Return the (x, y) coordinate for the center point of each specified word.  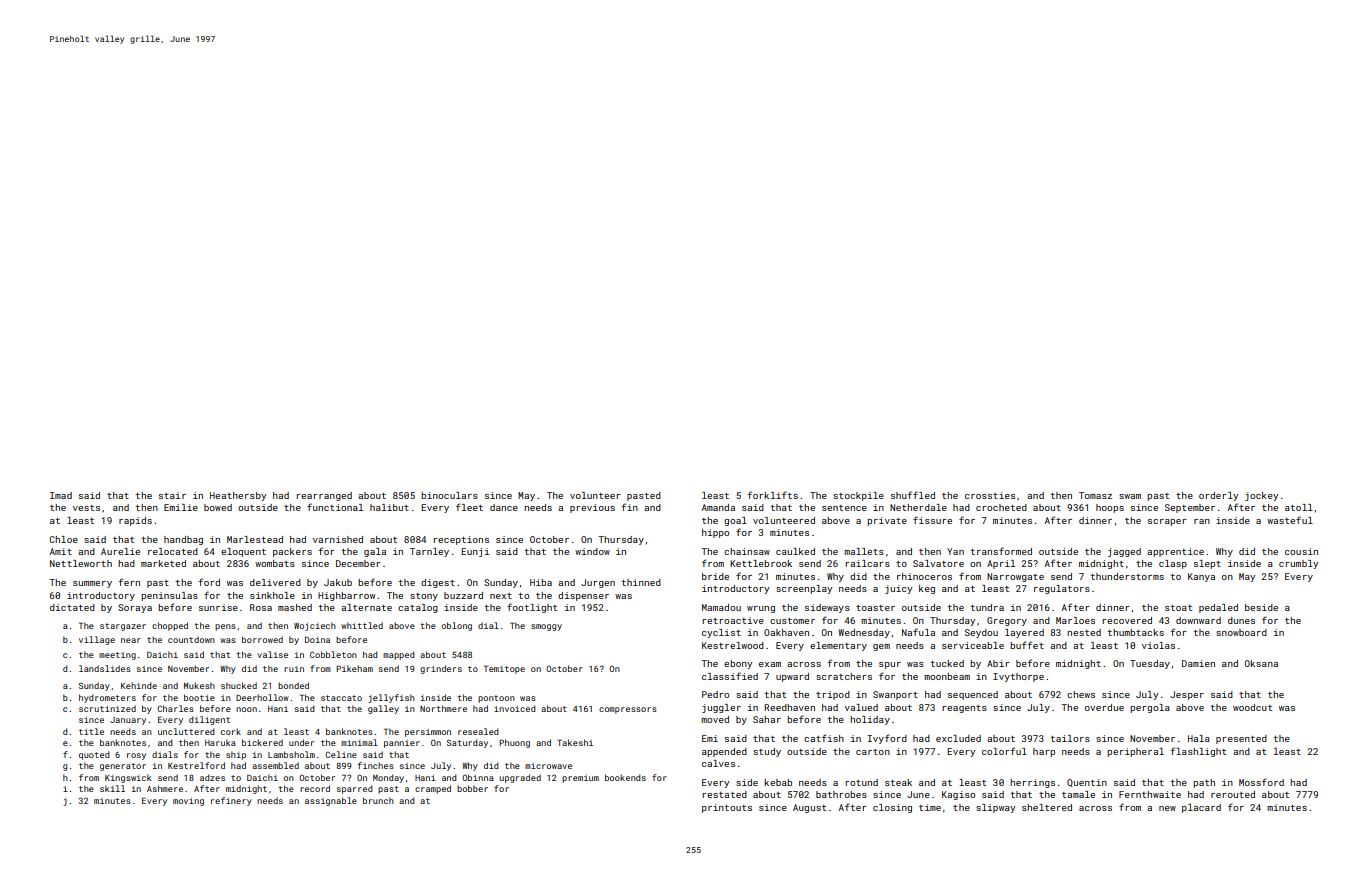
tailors (1070, 738)
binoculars (449, 495)
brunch (378, 800)
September (1190, 508)
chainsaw (747, 551)
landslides (105, 668)
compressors (628, 710)
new (1167, 808)
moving (188, 802)
